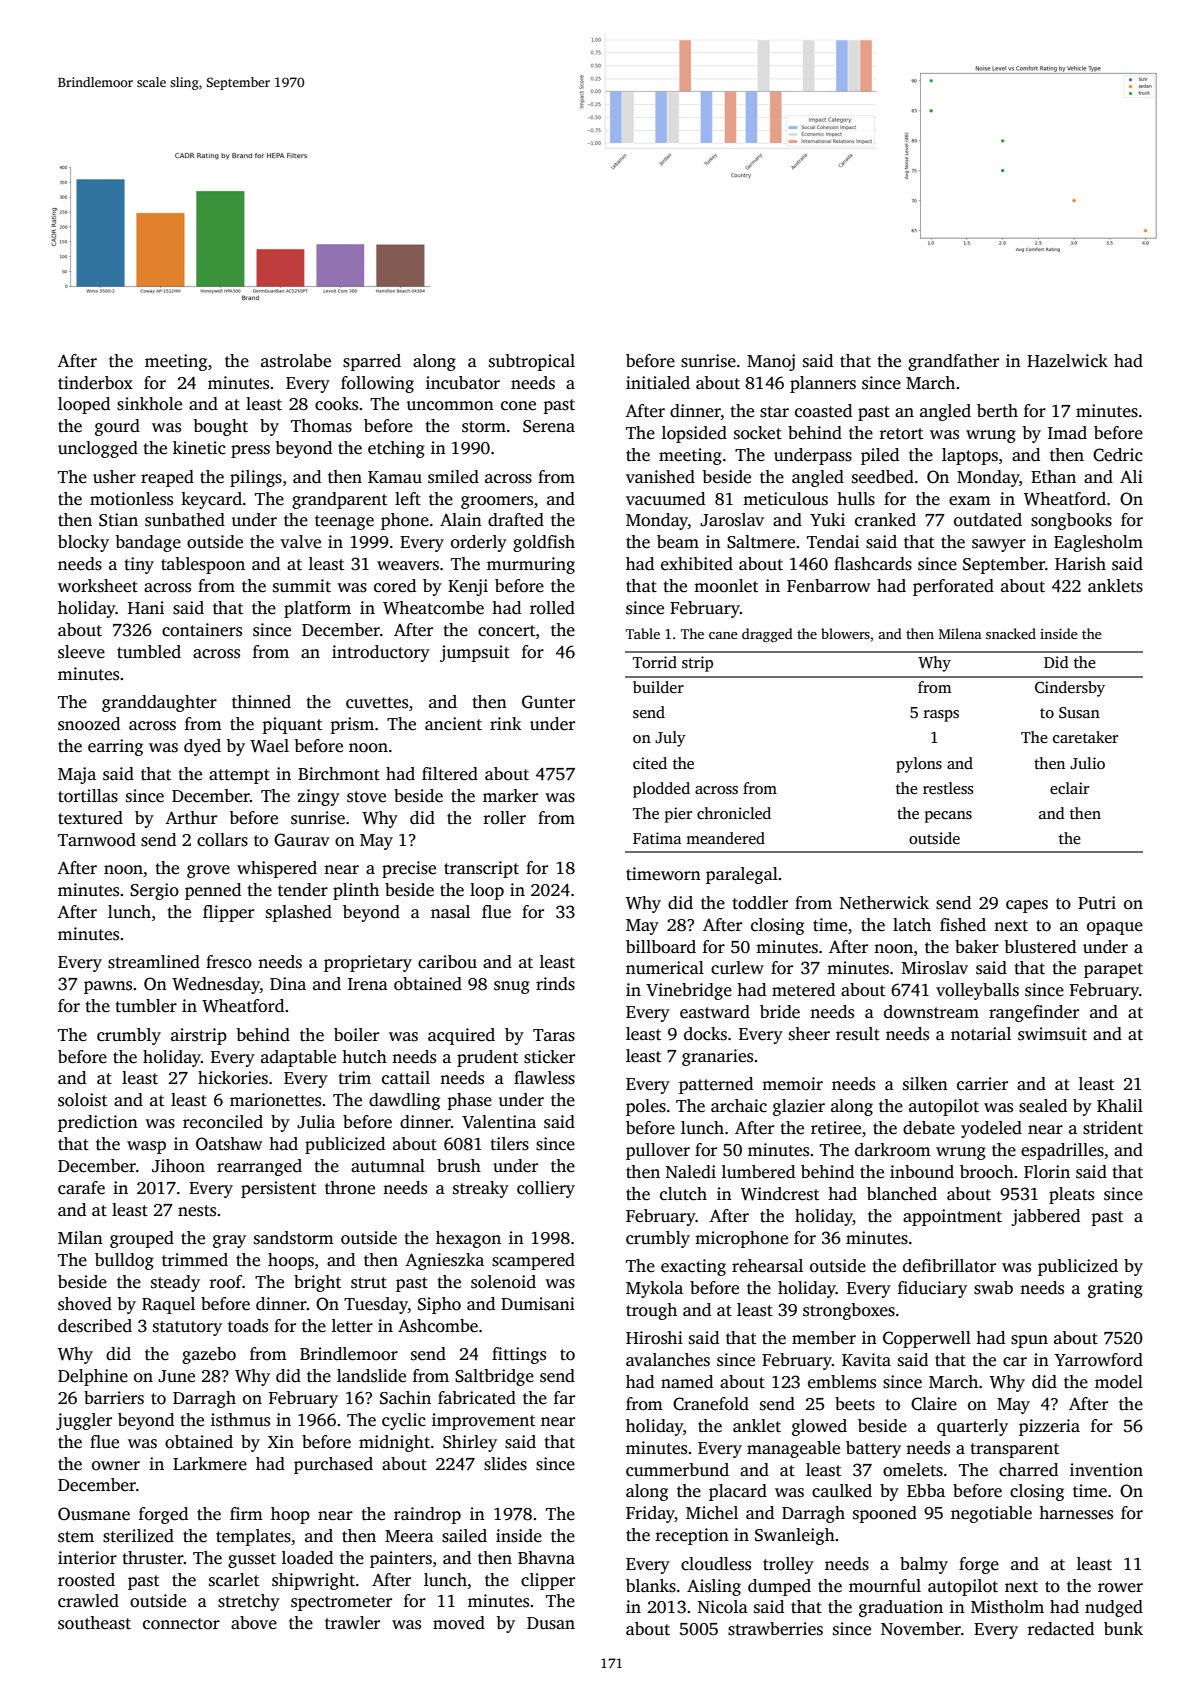 The height and width of the screenshot is (1698, 1201). What do you see at coordinates (1070, 689) in the screenshot?
I see `Cindersby` at bounding box center [1070, 689].
